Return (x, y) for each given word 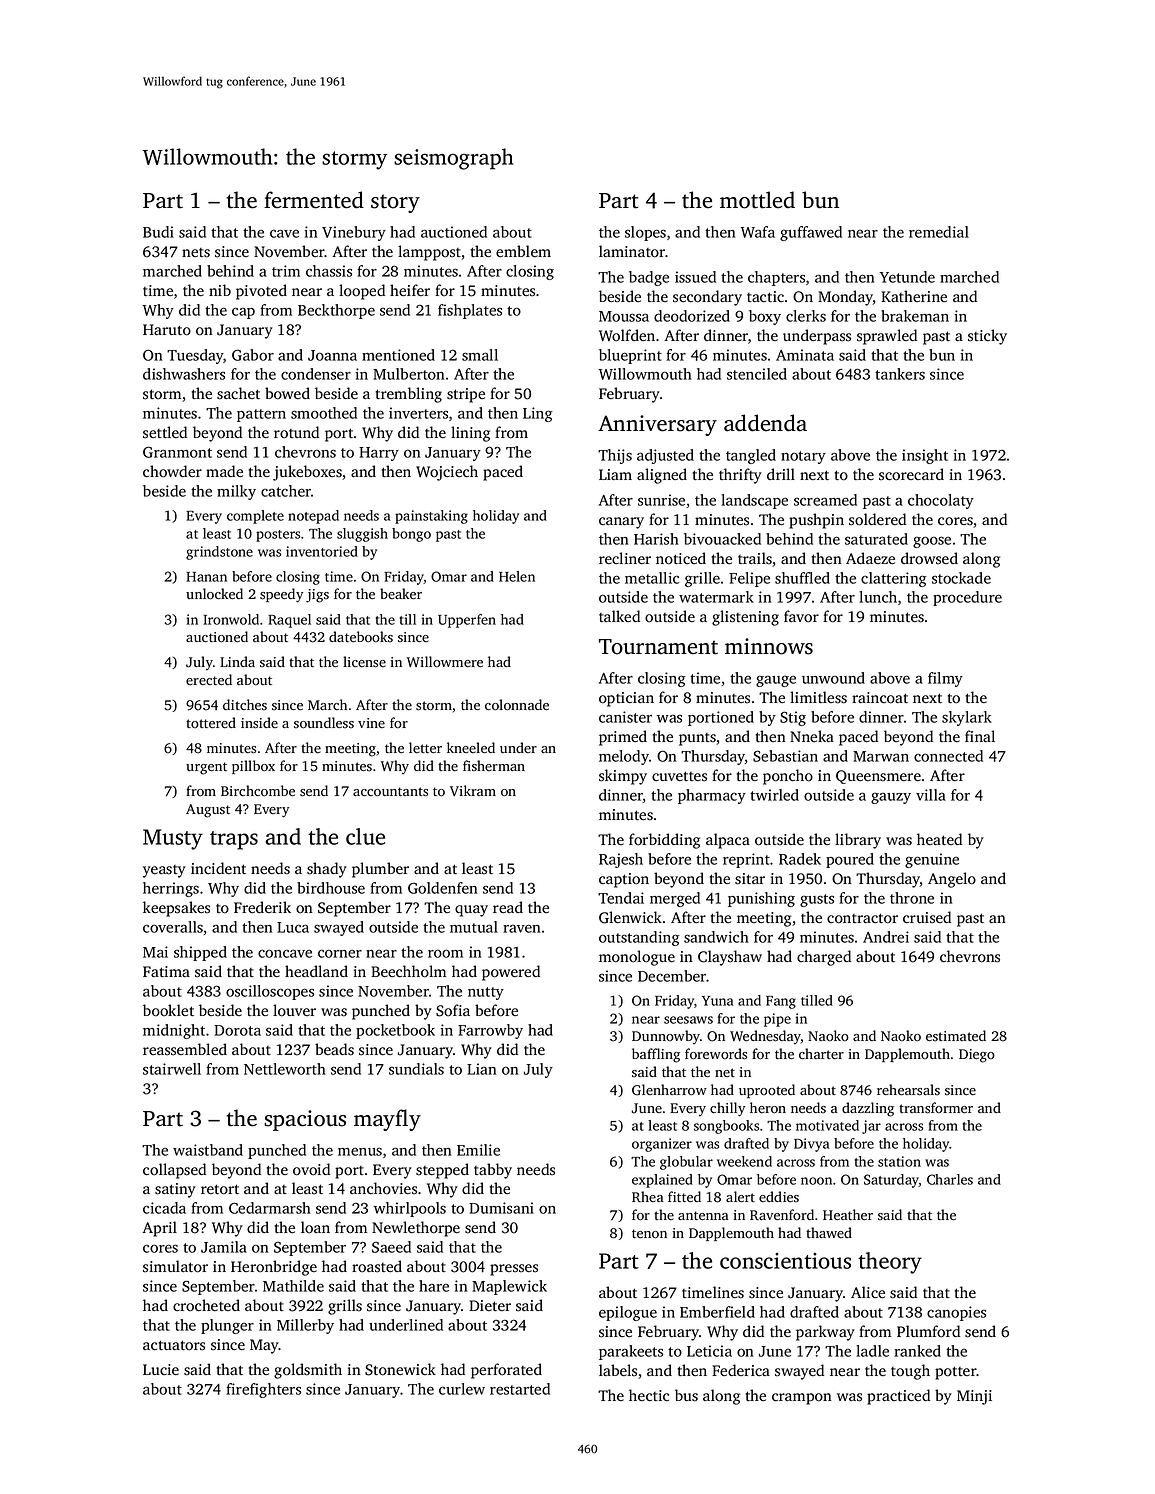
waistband (208, 1150)
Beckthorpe (336, 311)
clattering (894, 579)
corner (340, 953)
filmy (945, 679)
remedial (939, 232)
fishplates (470, 311)
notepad (313, 517)
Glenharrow (669, 1090)
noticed (681, 558)
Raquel (289, 621)
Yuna (717, 1001)
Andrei (886, 937)
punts (697, 739)
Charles (950, 1179)
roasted (377, 1266)
